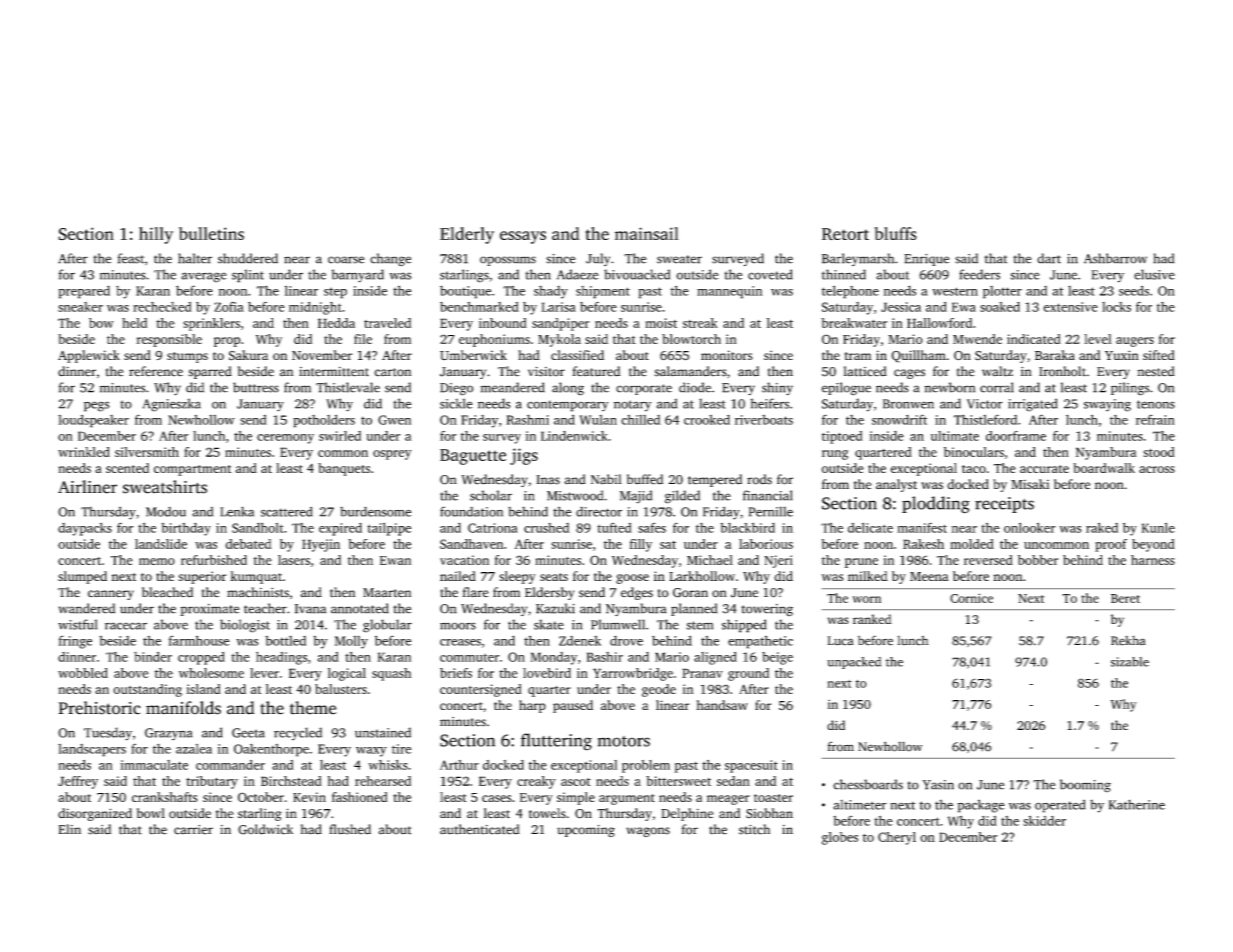  I want to click on logical, so click(347, 674).
